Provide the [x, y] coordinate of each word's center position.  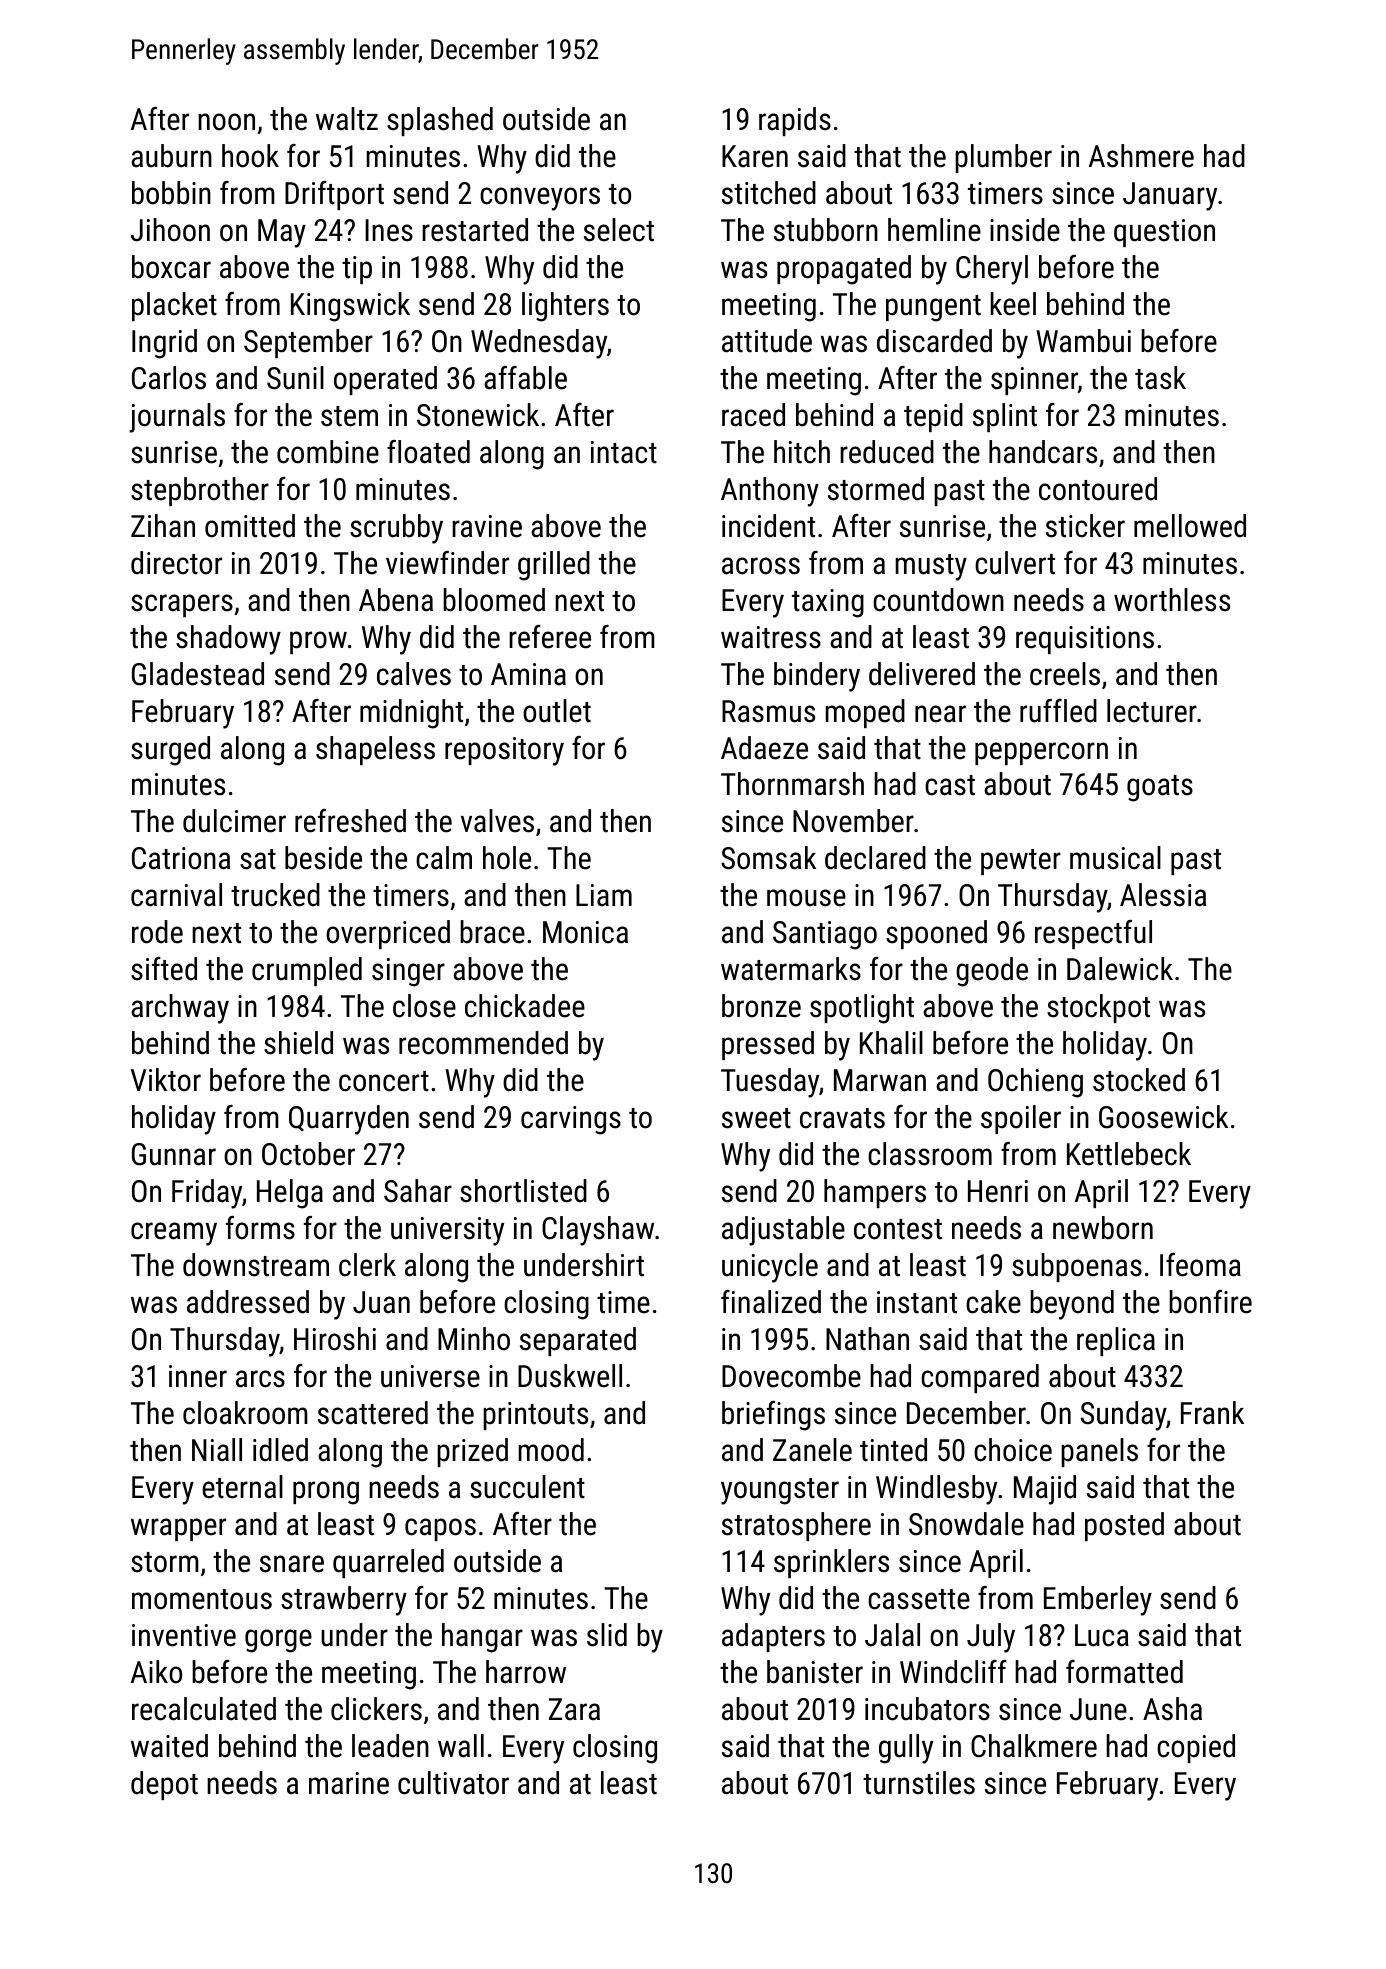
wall [461, 1746]
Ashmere [1141, 156]
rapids [795, 121]
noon [226, 122]
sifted [164, 969]
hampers [875, 1193]
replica [1116, 1341]
